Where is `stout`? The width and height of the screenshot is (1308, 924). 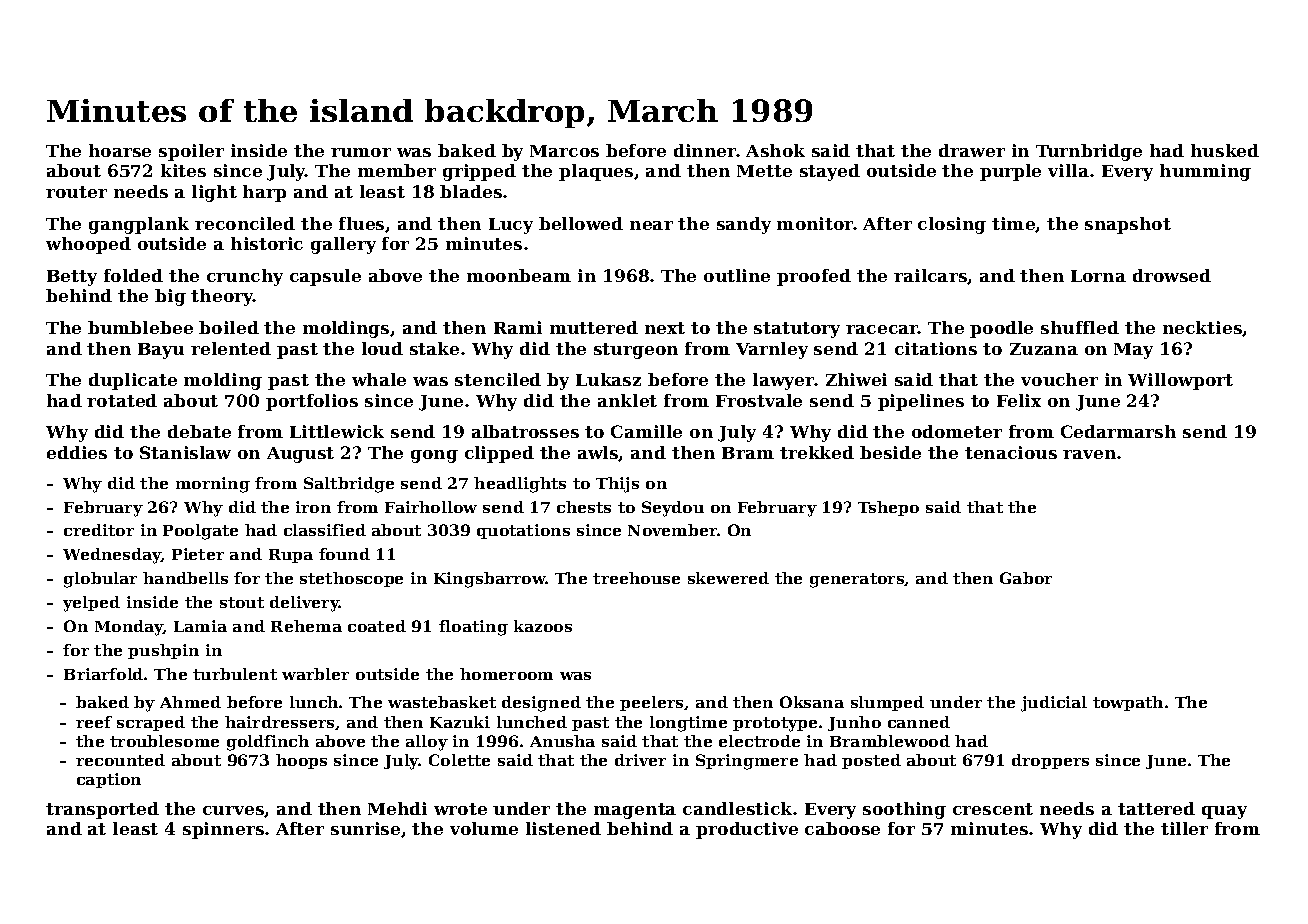
stout is located at coordinates (242, 602).
